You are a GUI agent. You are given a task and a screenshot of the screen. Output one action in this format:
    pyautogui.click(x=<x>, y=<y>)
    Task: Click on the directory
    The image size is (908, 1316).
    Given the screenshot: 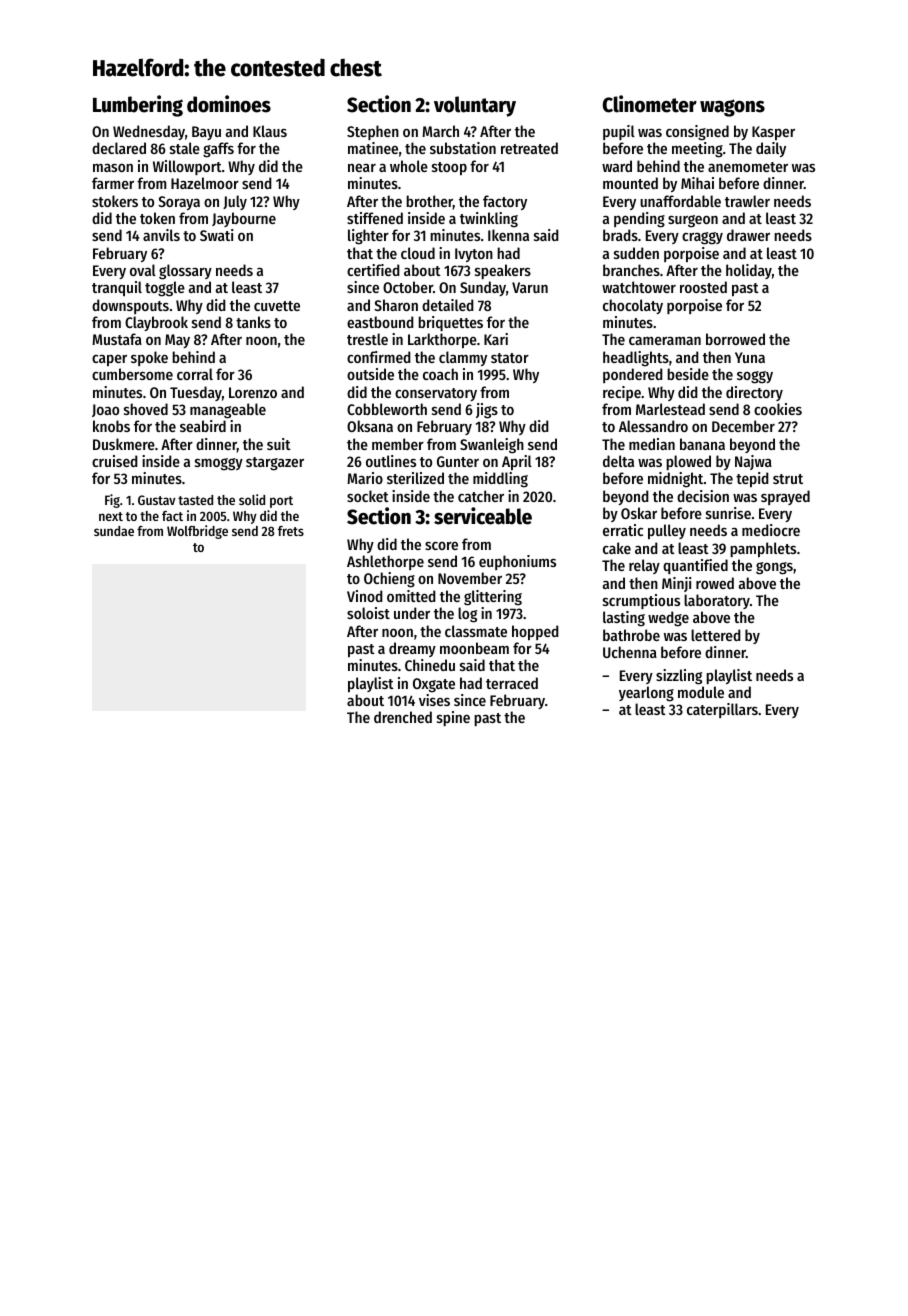 What is the action you would take?
    pyautogui.click(x=754, y=393)
